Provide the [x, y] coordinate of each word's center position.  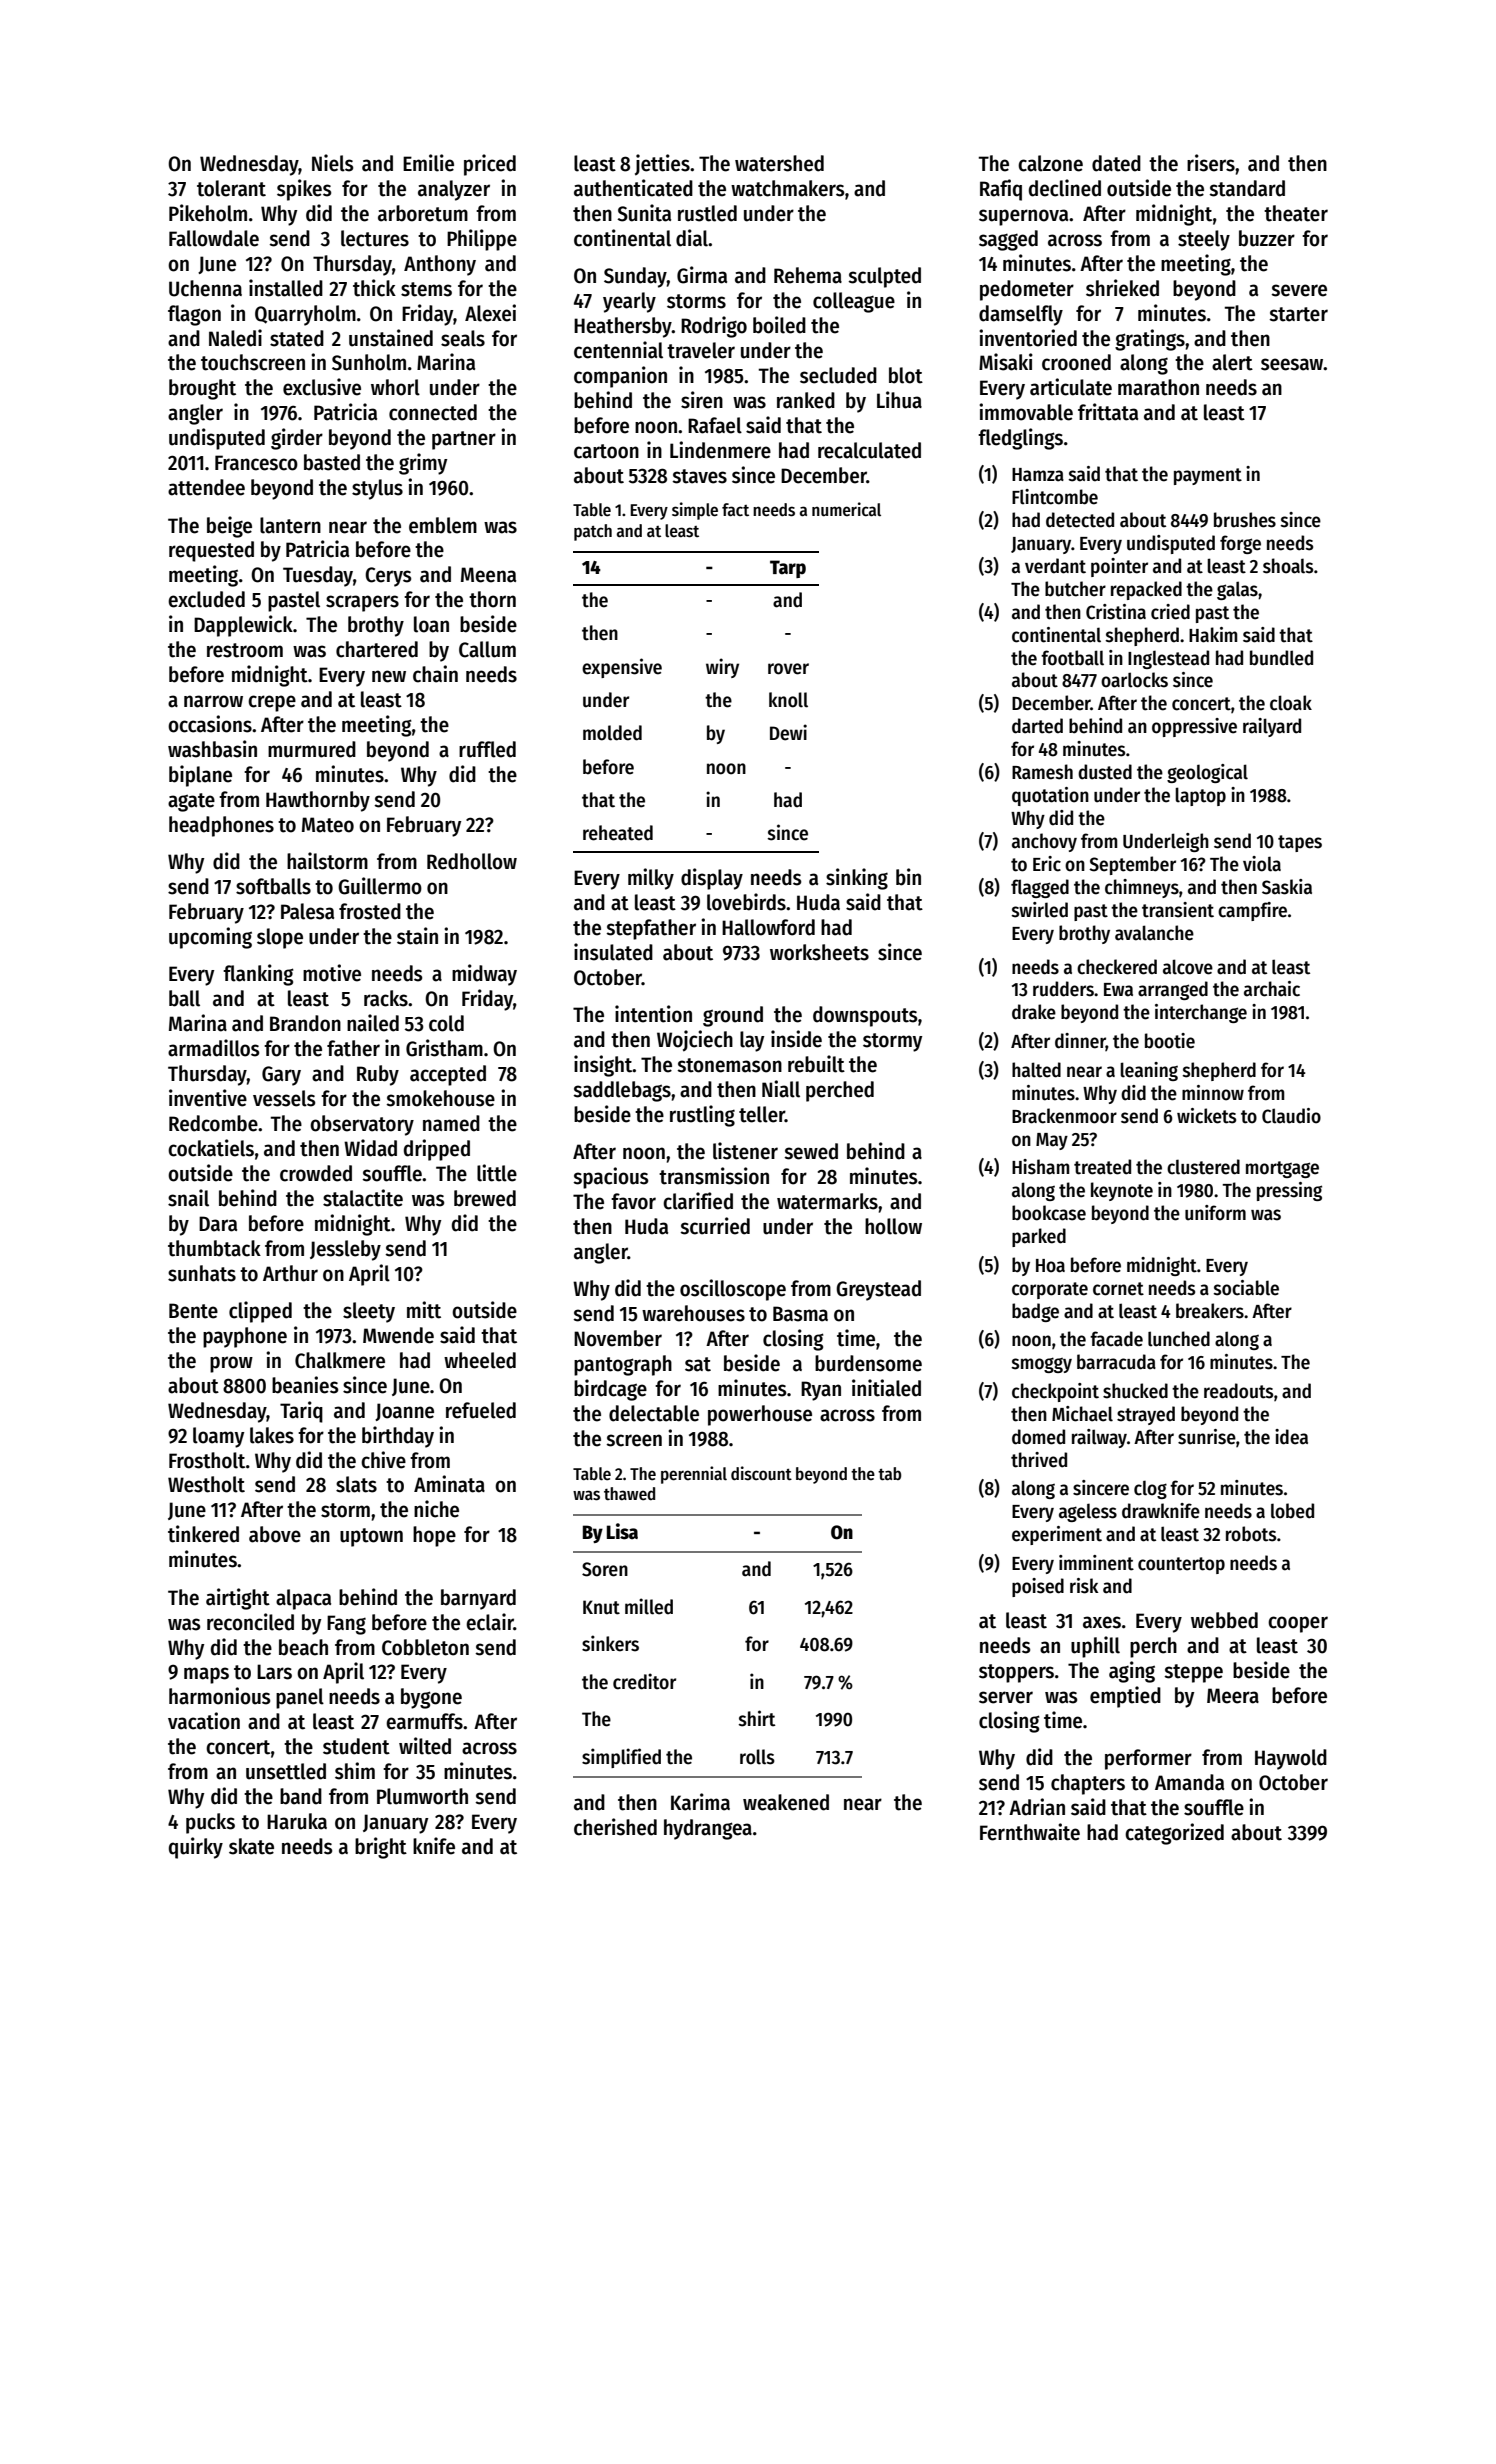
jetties [662, 165]
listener [745, 1151]
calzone [1050, 163]
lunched [1179, 1339]
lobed [1292, 1511]
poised [1038, 1587]
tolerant [231, 188]
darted [1037, 726]
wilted [425, 1746]
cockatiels [211, 1148]
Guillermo [380, 886]
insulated [613, 952]
